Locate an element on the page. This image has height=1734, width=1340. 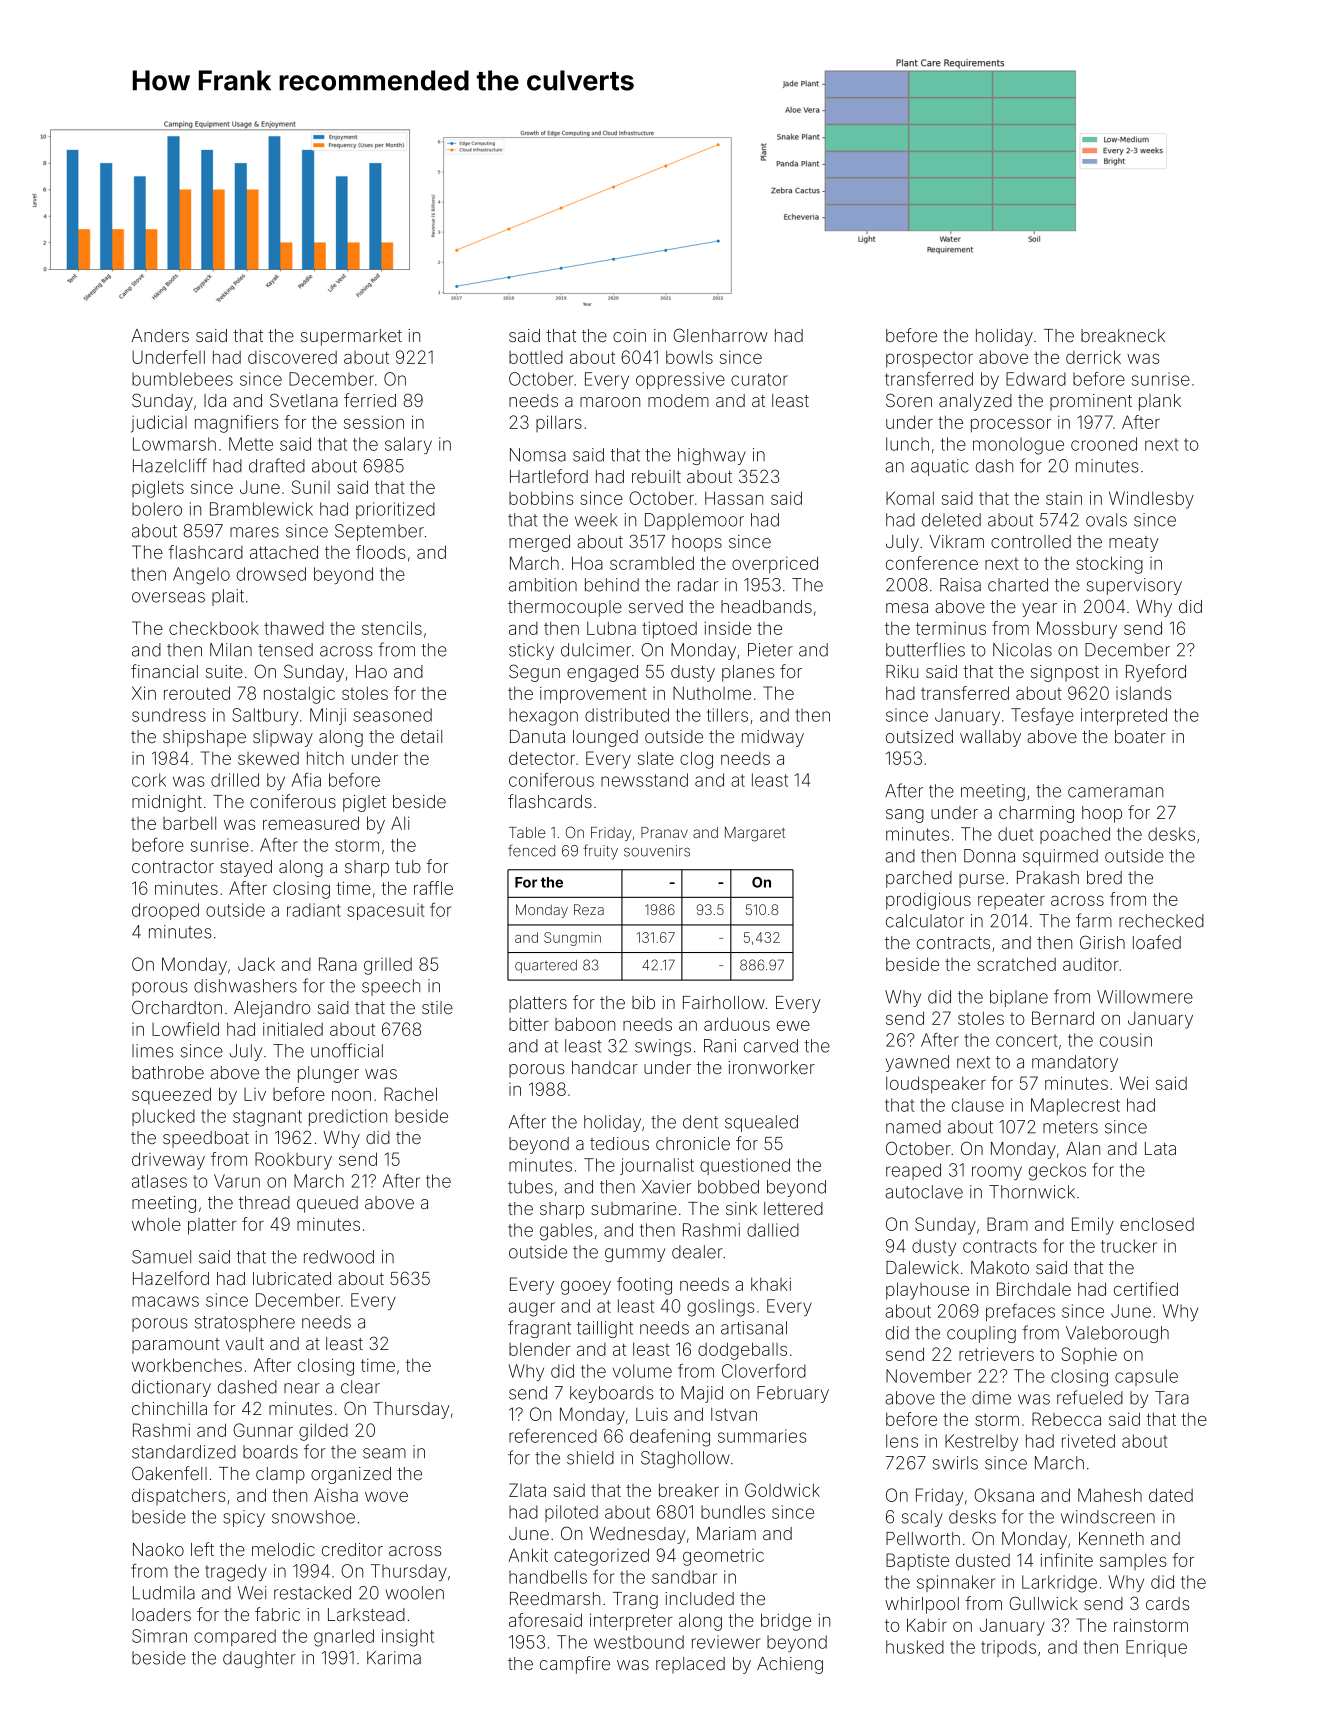
gnarled is located at coordinates (344, 1638).
